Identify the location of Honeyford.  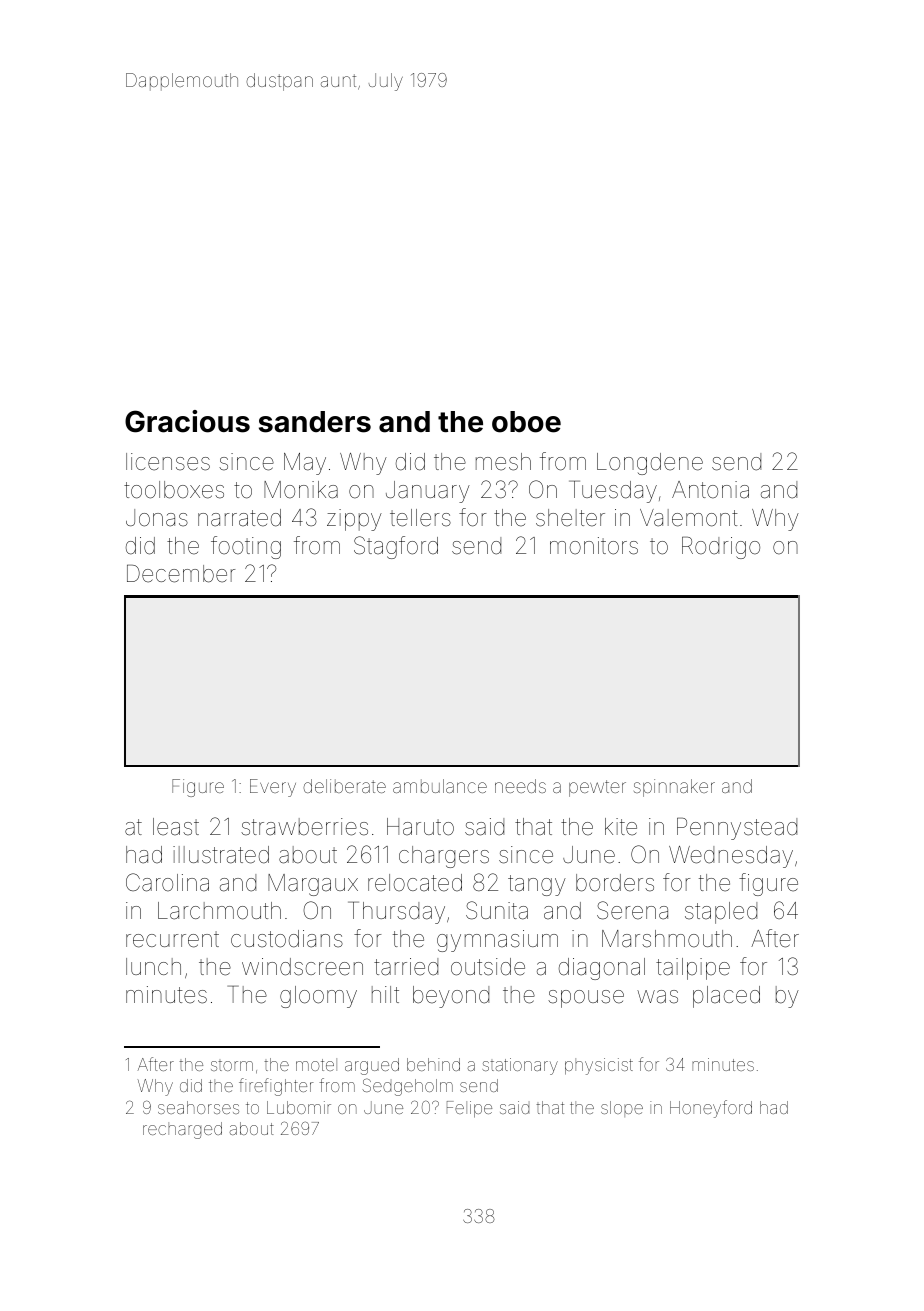
(711, 1109).
